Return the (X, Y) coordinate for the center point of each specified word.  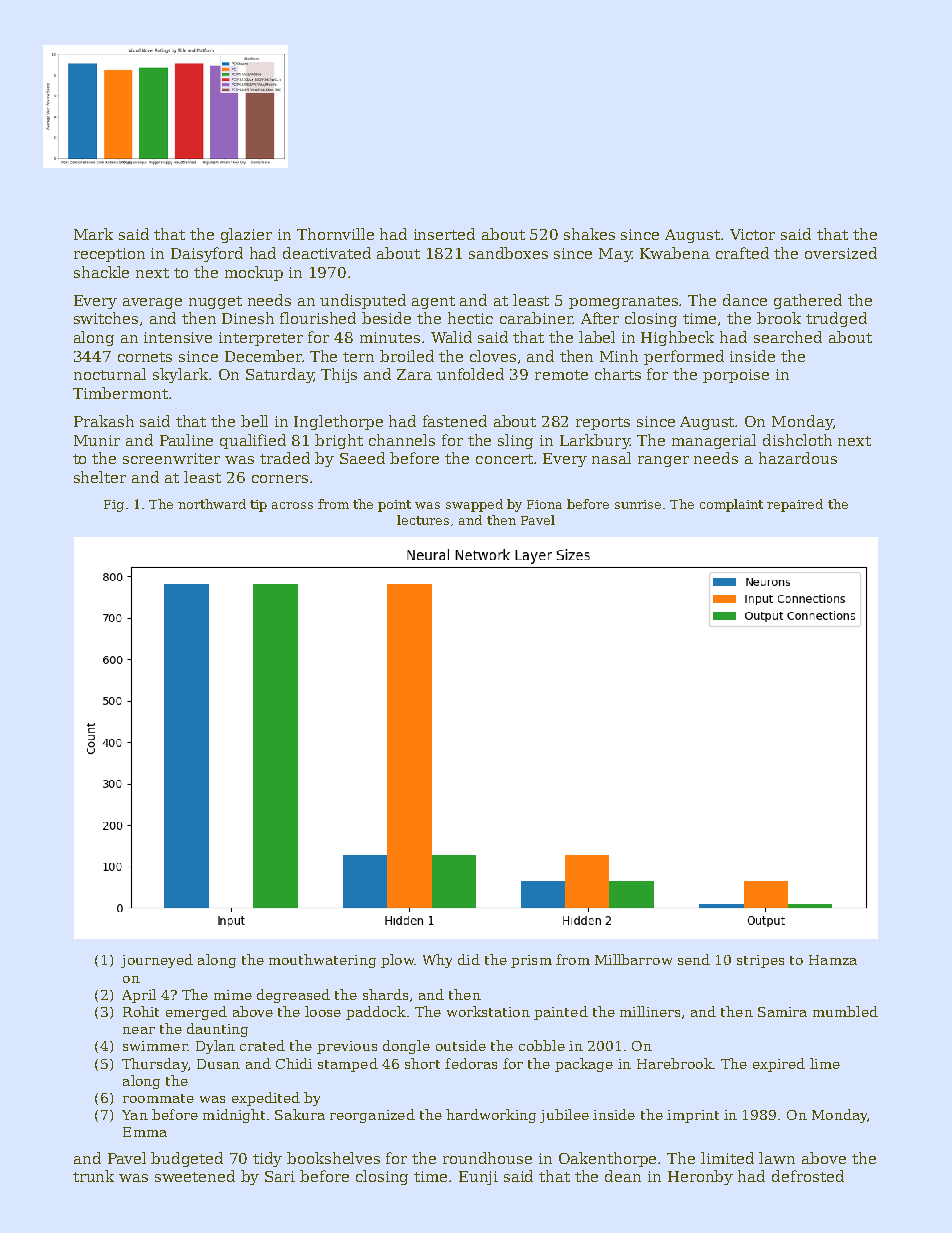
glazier (246, 235)
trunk (93, 1176)
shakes (589, 234)
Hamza (833, 960)
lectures (423, 520)
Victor (752, 234)
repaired (795, 505)
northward (212, 504)
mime (233, 995)
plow (397, 961)
